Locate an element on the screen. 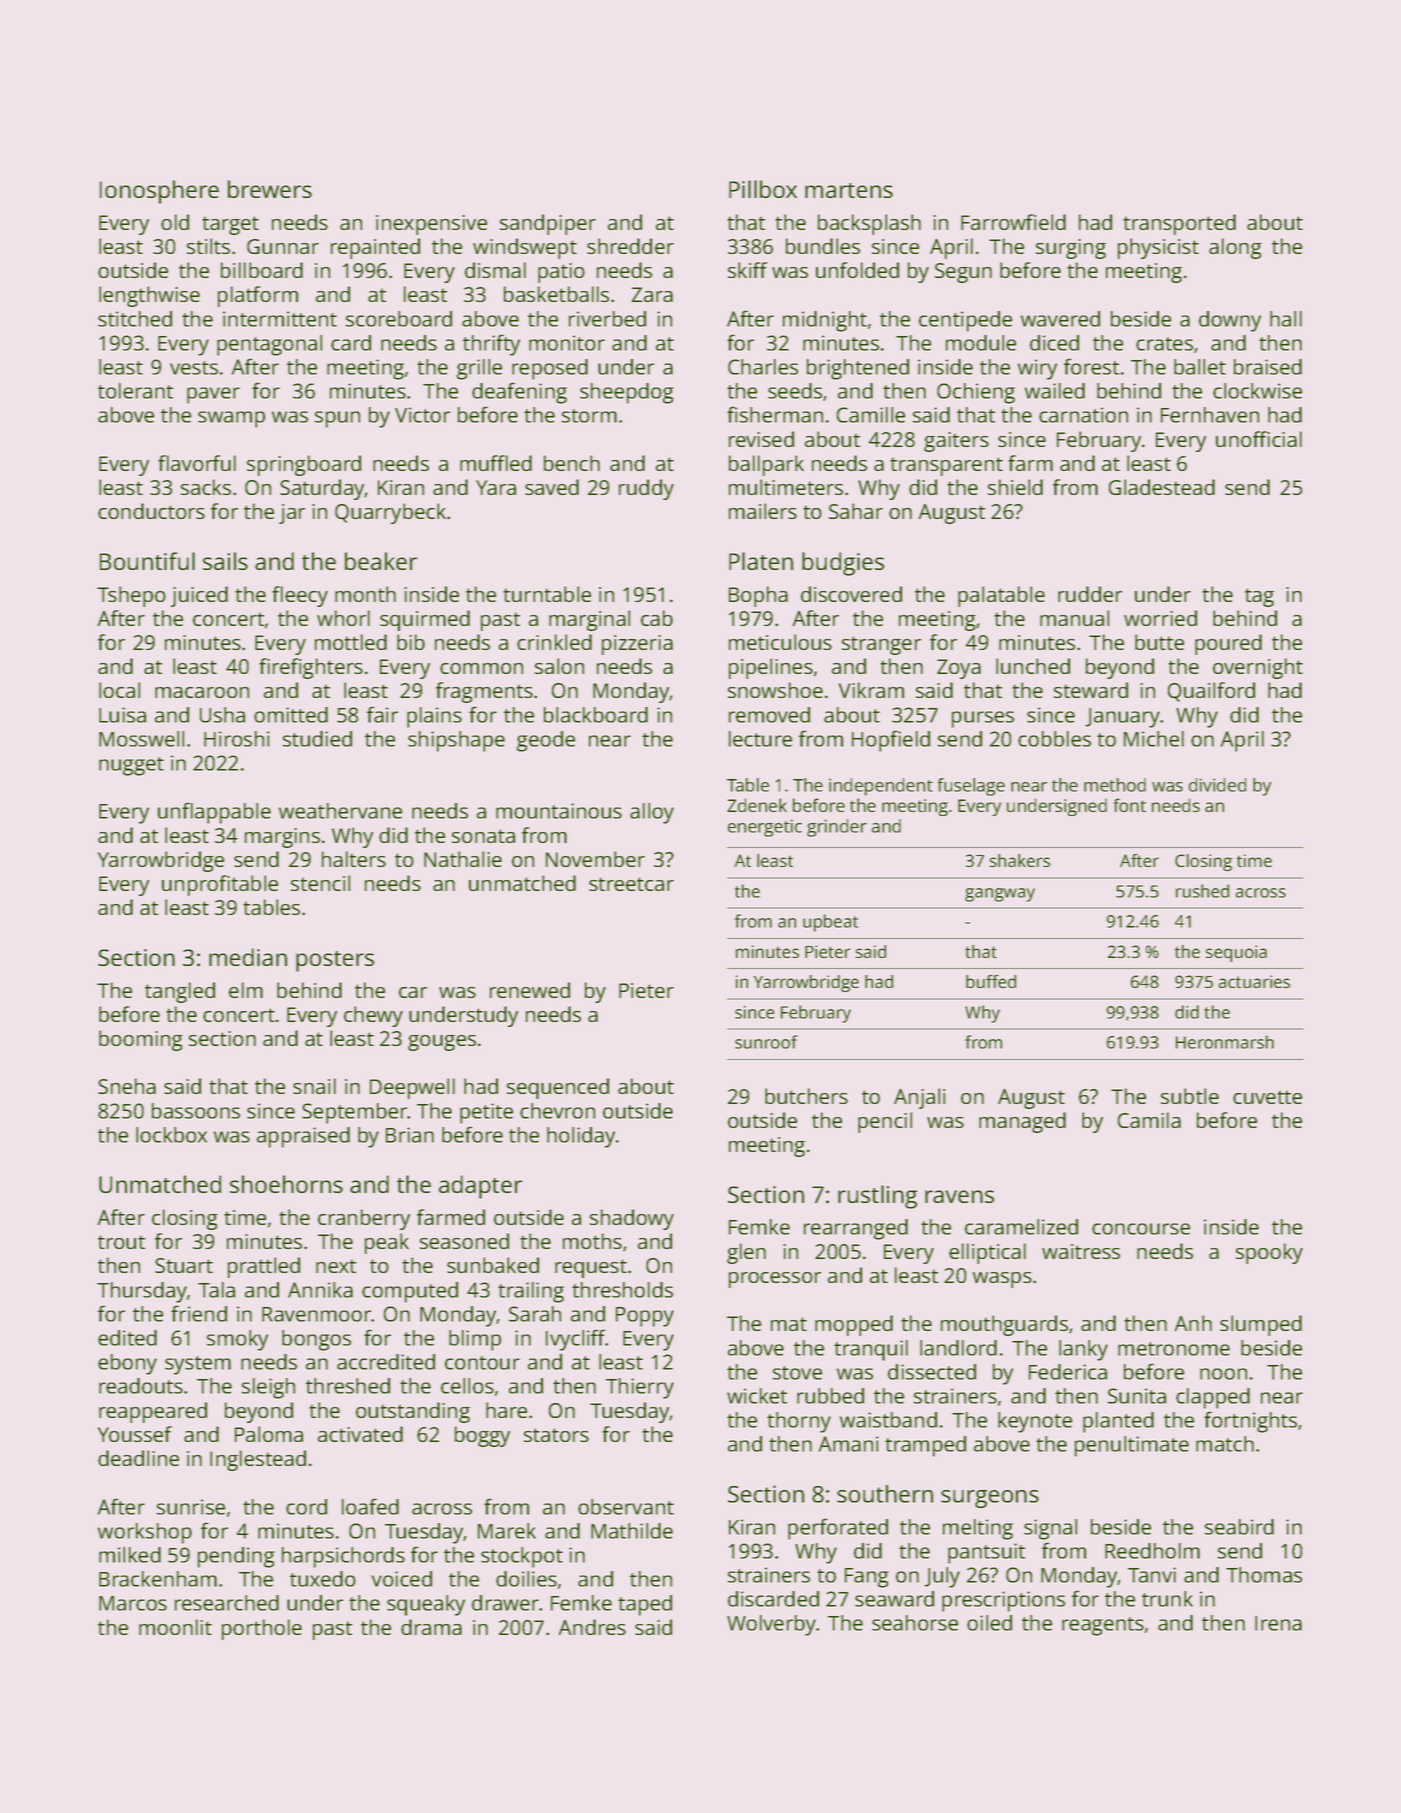 The image size is (1401, 1813). Ionosphere is located at coordinates (159, 192).
